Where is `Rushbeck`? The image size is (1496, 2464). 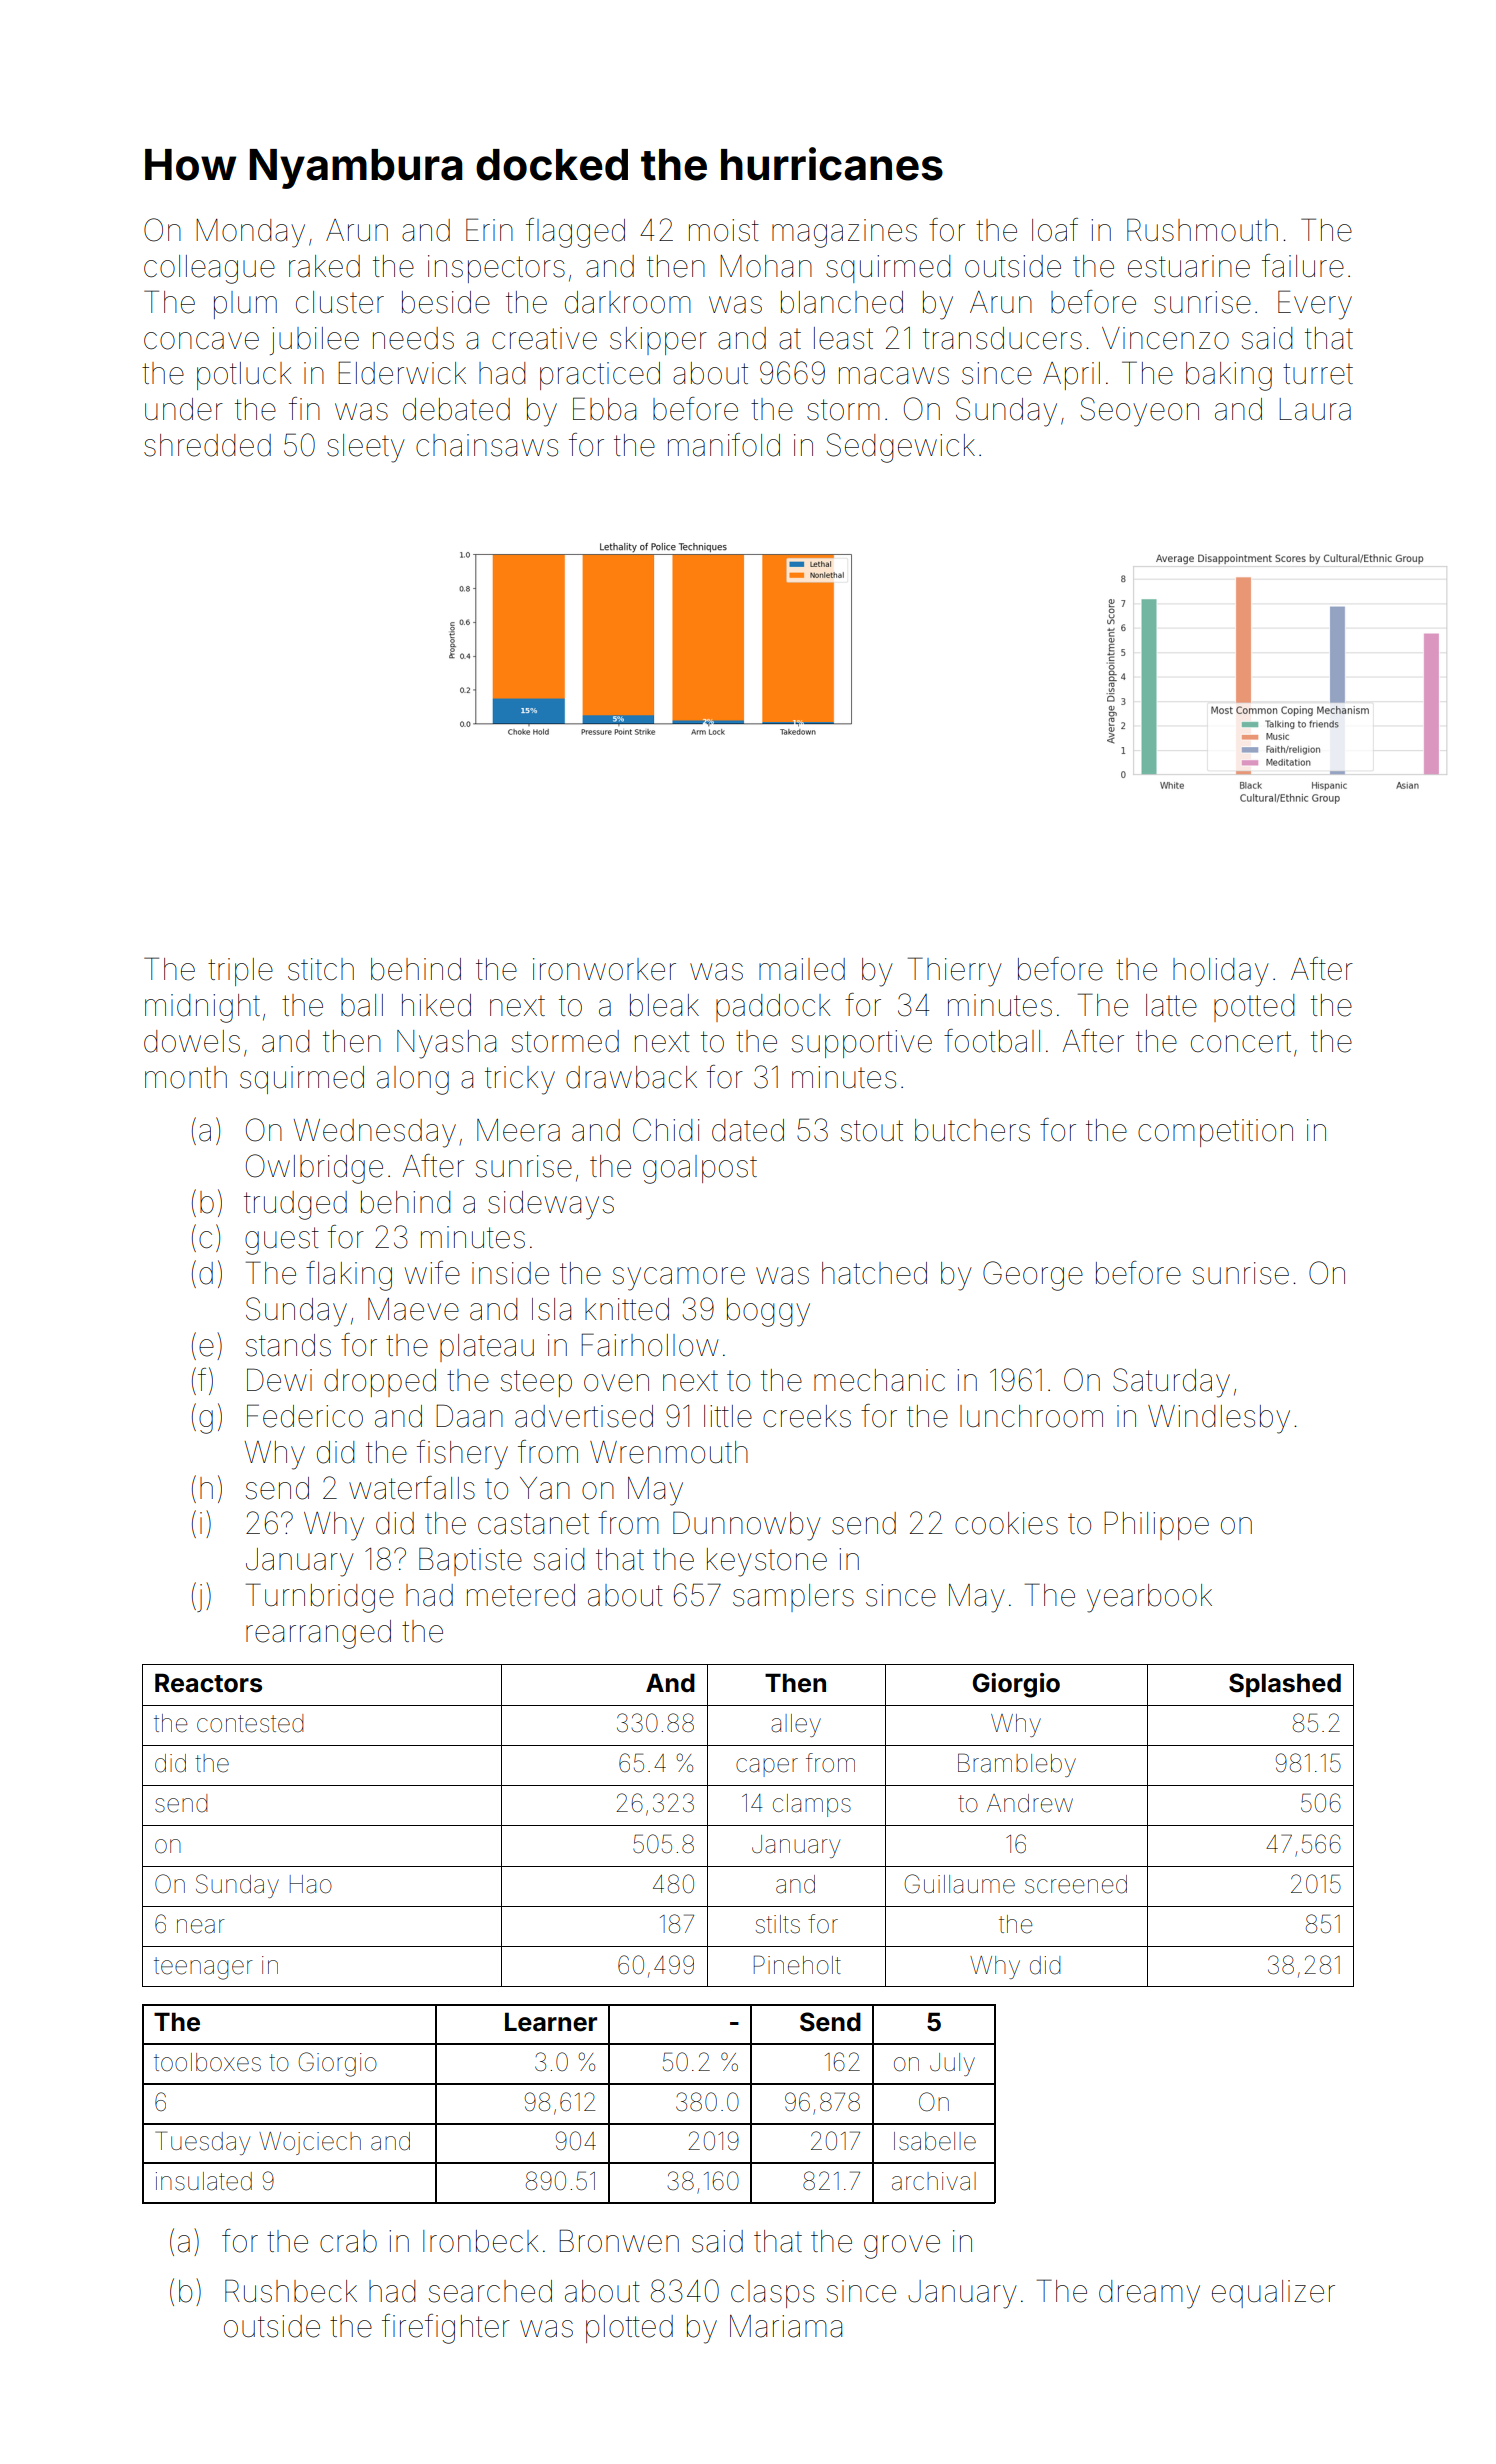
Rushbeck is located at coordinates (291, 2291).
